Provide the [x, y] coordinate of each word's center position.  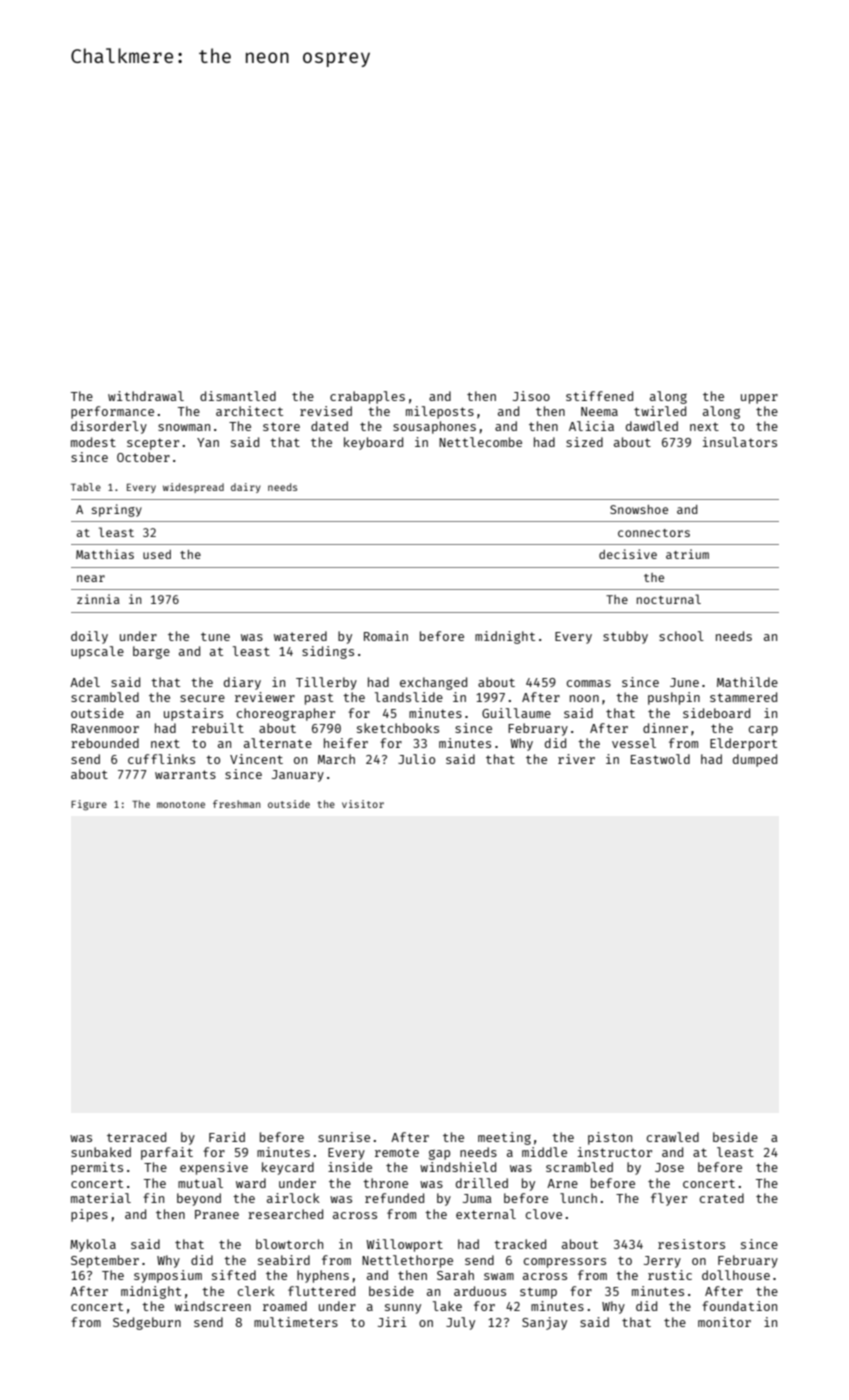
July [460, 1323]
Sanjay [544, 1323]
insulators [740, 442]
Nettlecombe [480, 442]
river [576, 759]
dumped [755, 760]
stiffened [599, 396]
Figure [89, 805]
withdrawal [146, 396]
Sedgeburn [147, 1323]
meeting [504, 1138]
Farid [227, 1137]
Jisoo [531, 396]
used [157, 554]
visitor [363, 804]
